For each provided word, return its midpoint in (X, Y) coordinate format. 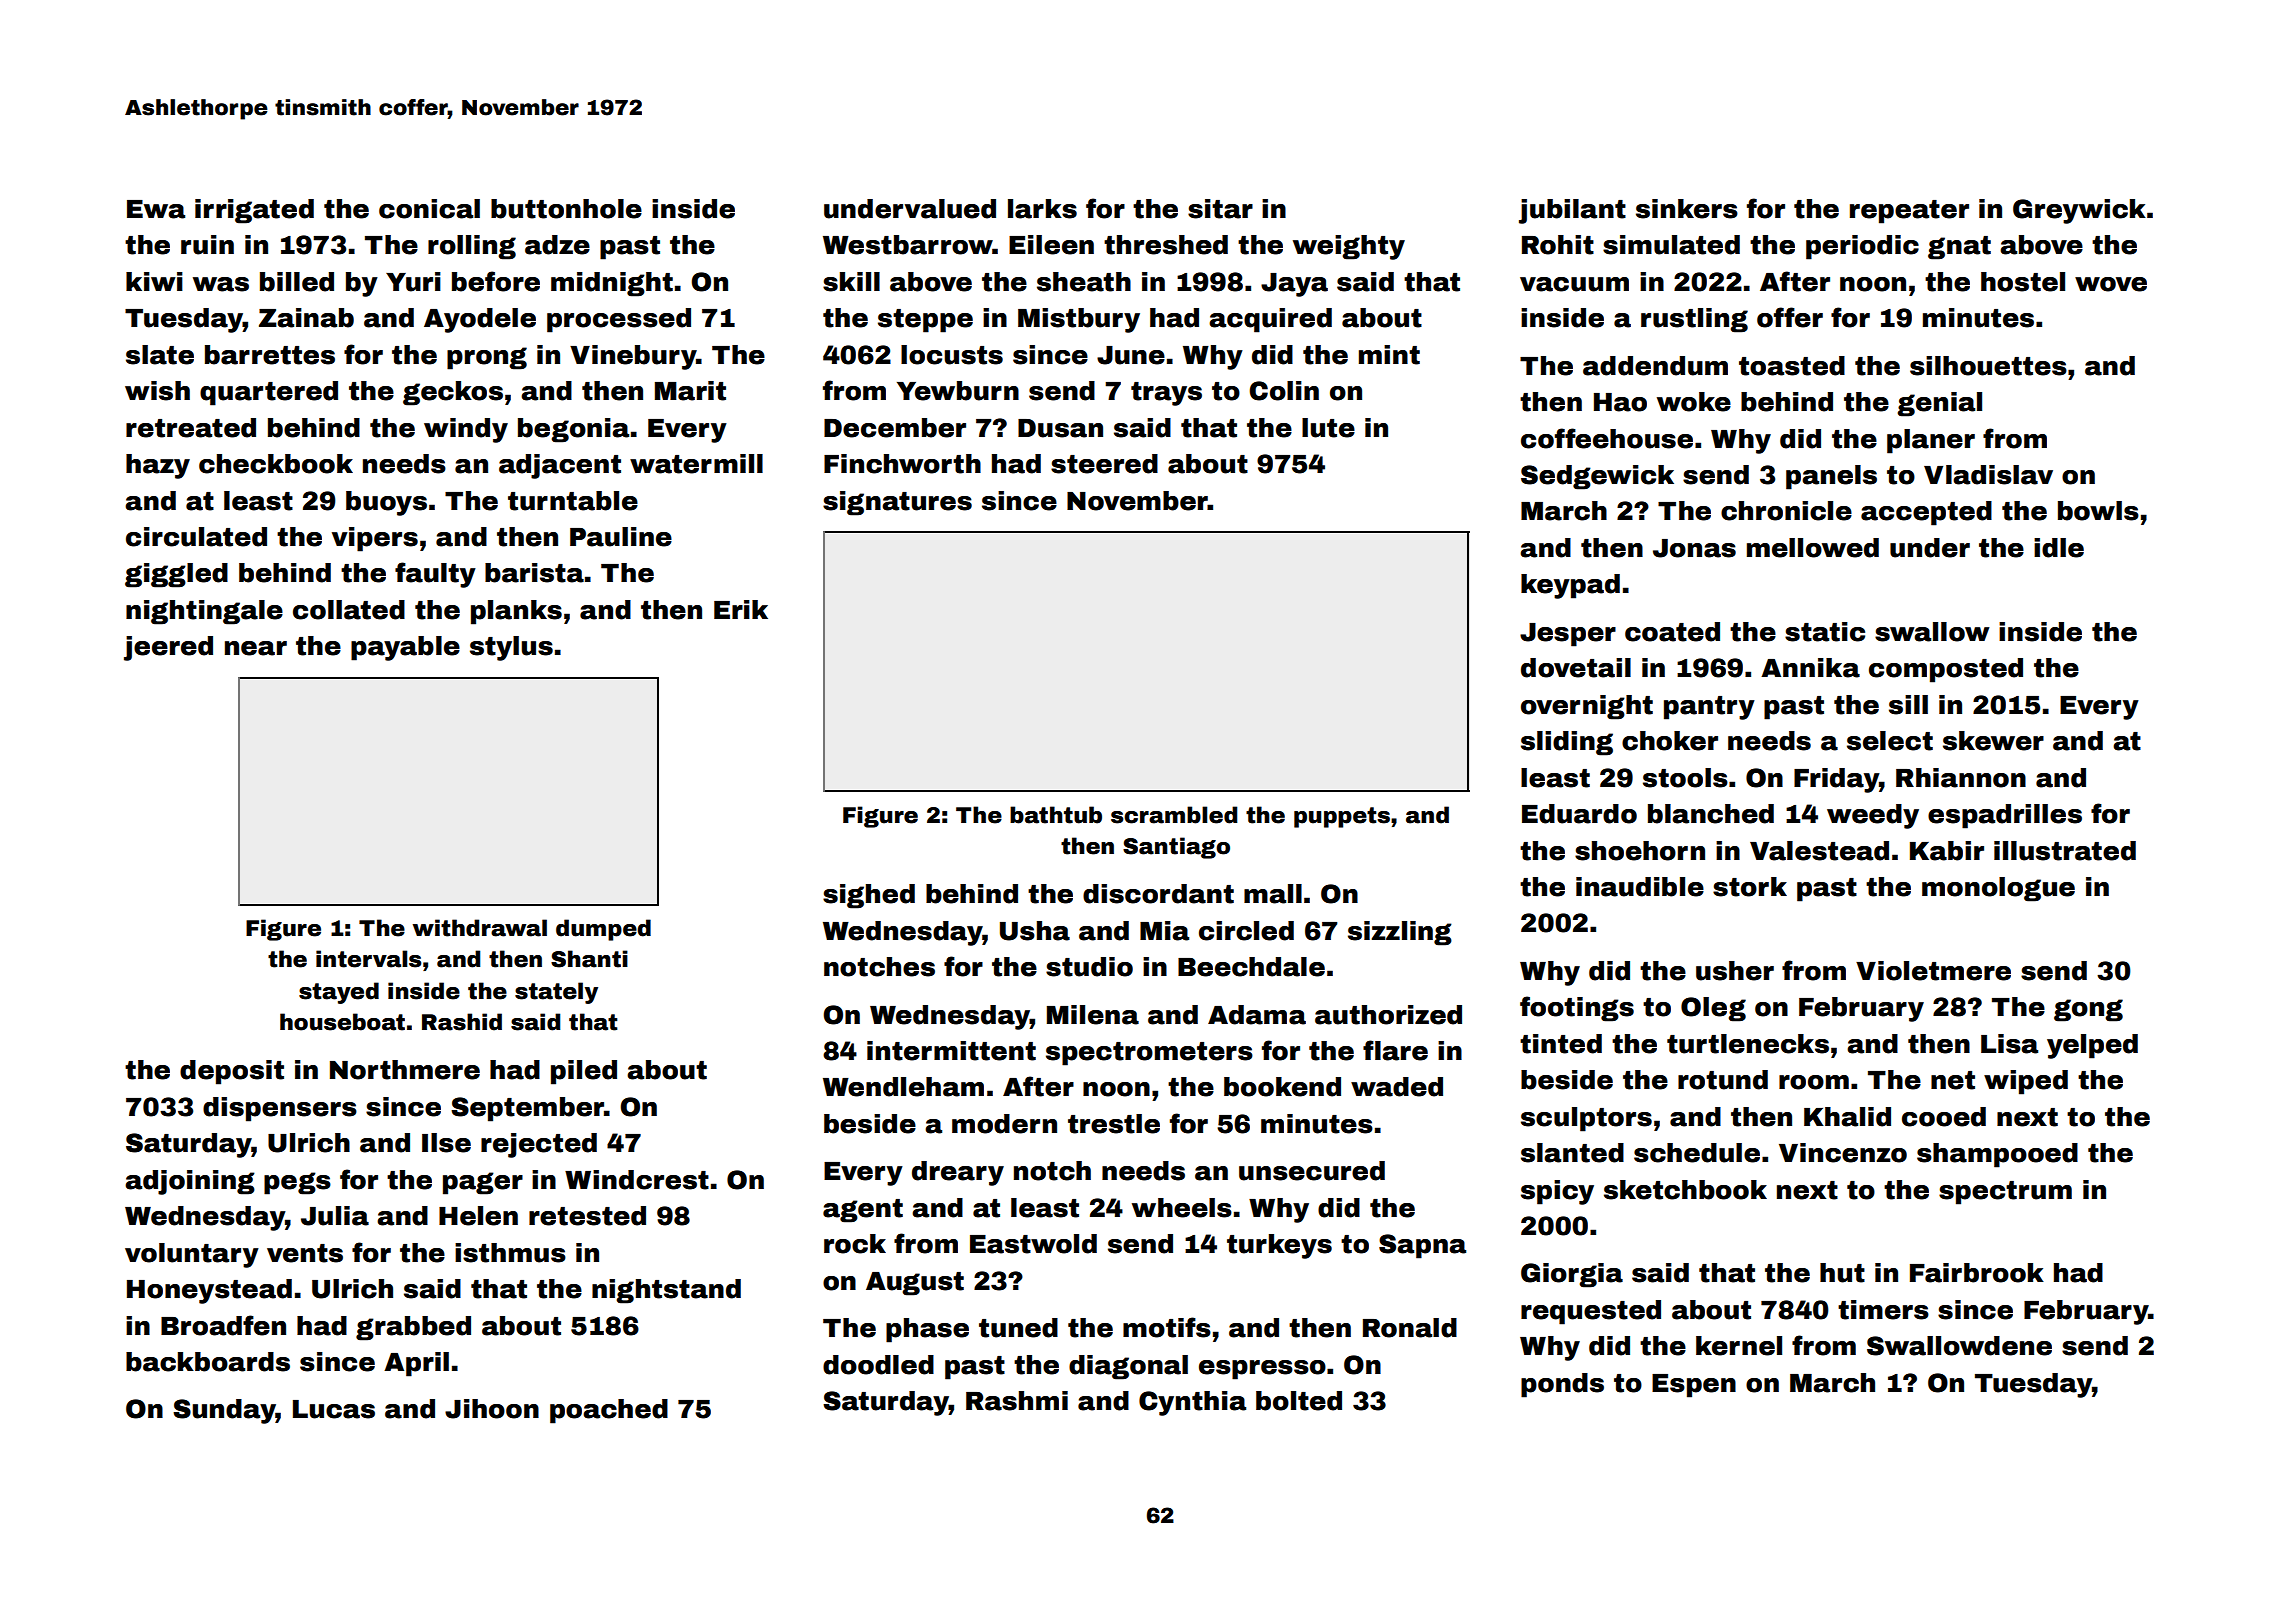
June (1131, 355)
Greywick (2079, 211)
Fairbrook (1977, 1273)
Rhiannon (1961, 778)
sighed (869, 896)
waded (1397, 1087)
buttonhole (566, 209)
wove (2111, 284)
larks (1042, 209)
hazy (158, 466)
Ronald (1410, 1328)
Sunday (224, 1411)
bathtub (1056, 815)
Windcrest (637, 1180)
